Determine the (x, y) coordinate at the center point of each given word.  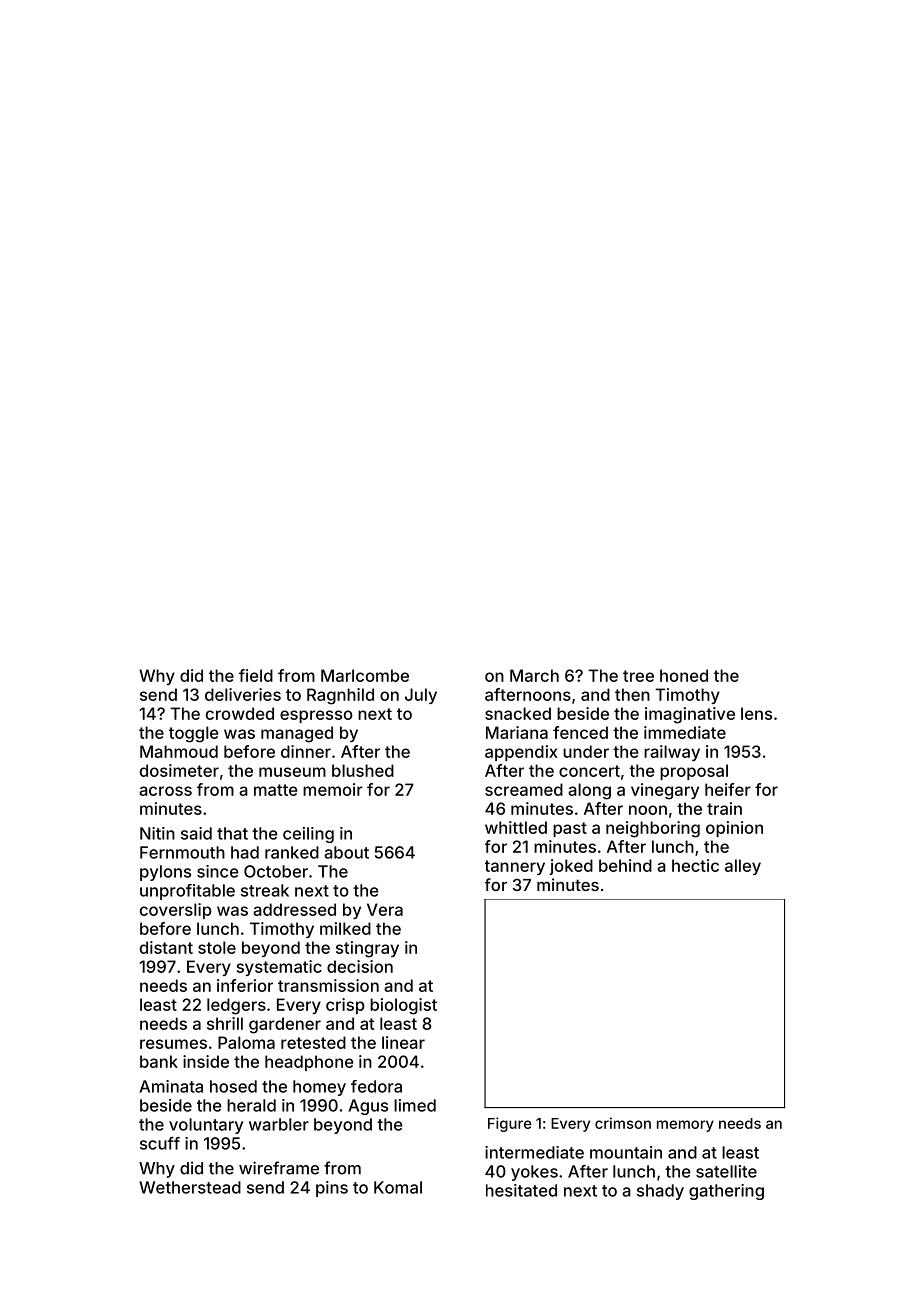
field (256, 675)
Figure (510, 1124)
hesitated (521, 1190)
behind (625, 865)
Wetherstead (190, 1187)
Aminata (171, 1086)
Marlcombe (365, 675)
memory (685, 1126)
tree (638, 676)
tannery (515, 867)
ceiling (308, 835)
